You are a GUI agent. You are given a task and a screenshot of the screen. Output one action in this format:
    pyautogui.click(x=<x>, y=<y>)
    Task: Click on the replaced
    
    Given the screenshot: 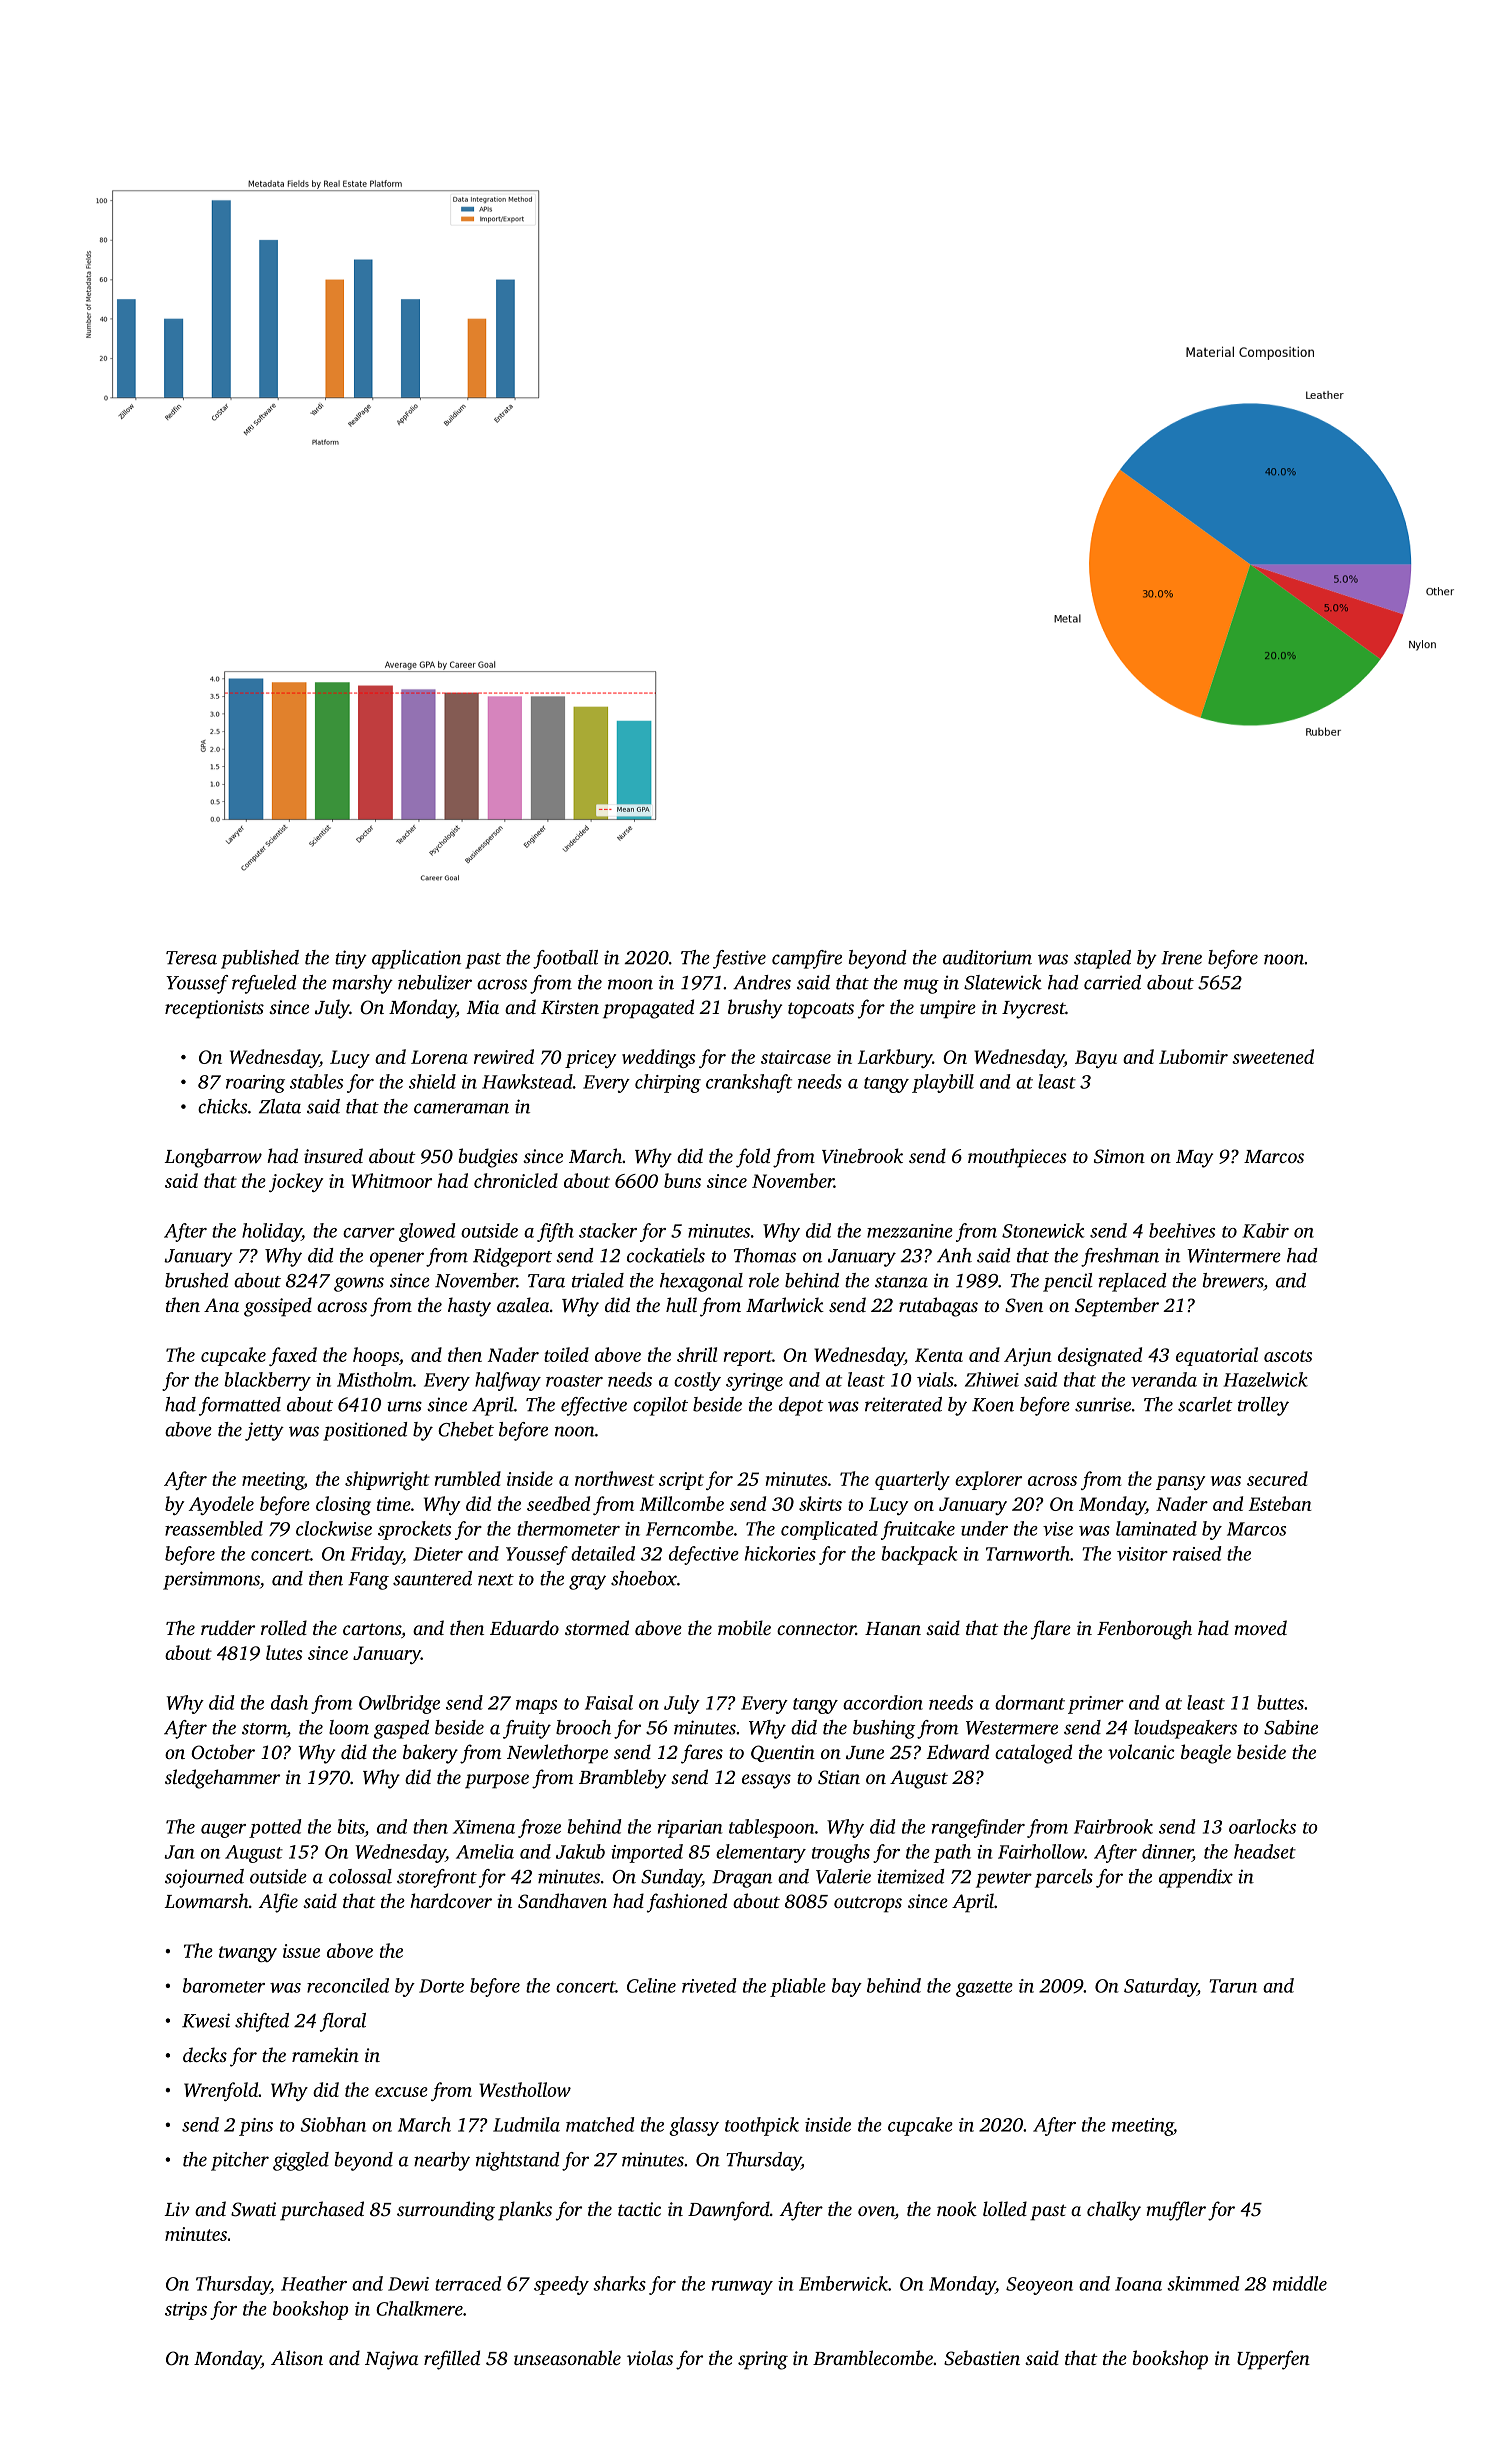 What is the action you would take?
    pyautogui.click(x=1132, y=1282)
